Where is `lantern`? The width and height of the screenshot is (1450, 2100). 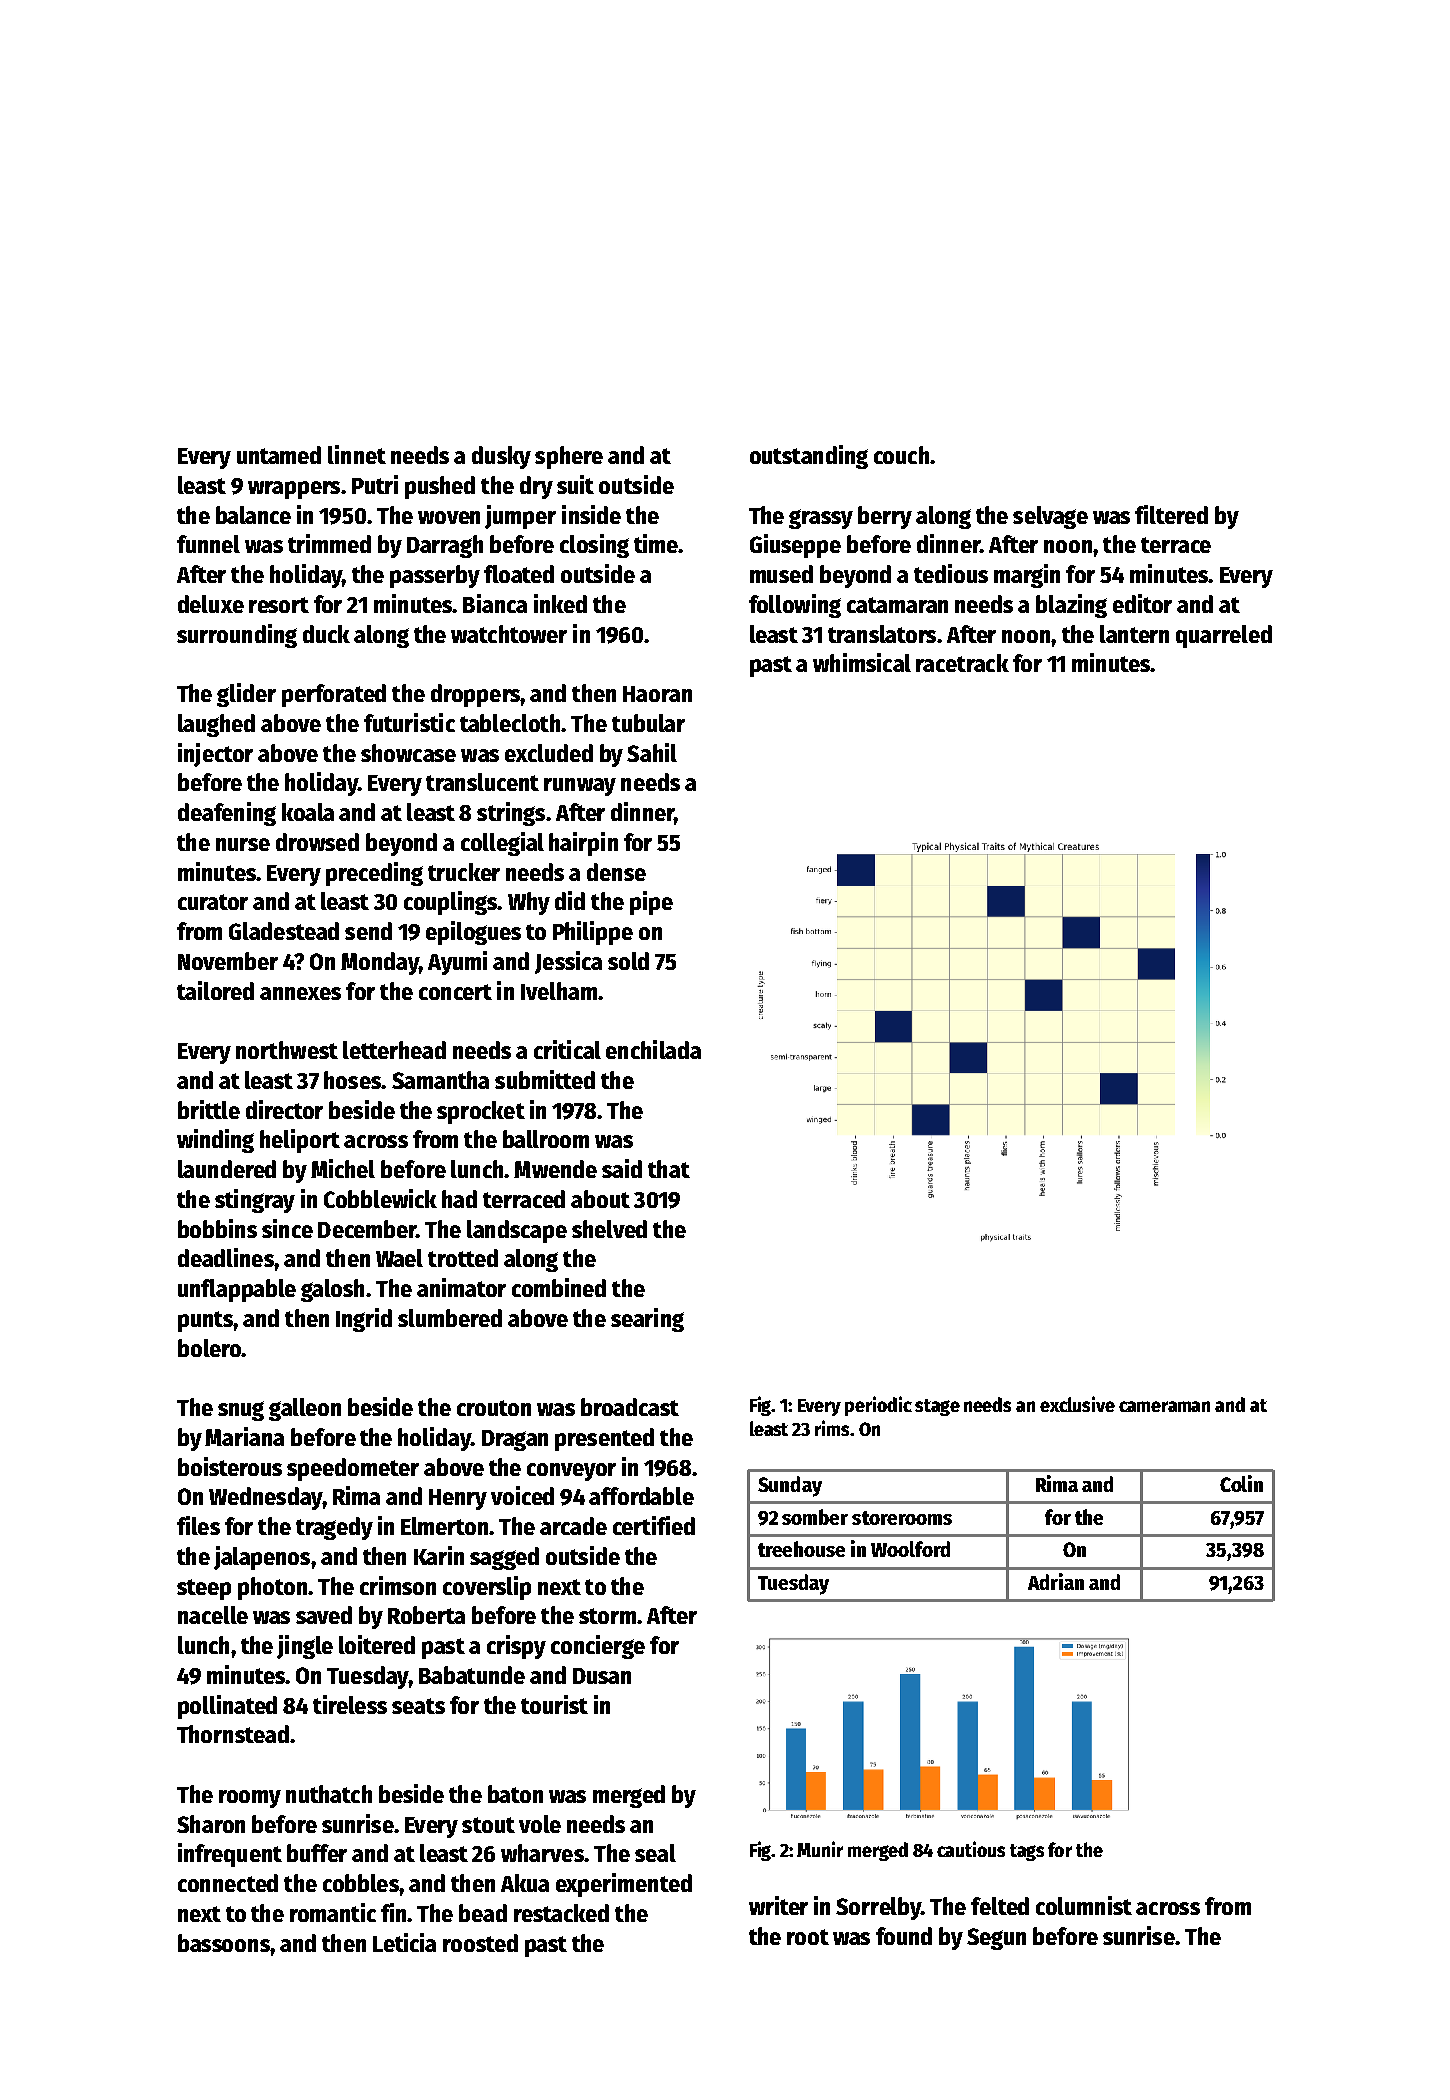
lantern is located at coordinates (1134, 634).
